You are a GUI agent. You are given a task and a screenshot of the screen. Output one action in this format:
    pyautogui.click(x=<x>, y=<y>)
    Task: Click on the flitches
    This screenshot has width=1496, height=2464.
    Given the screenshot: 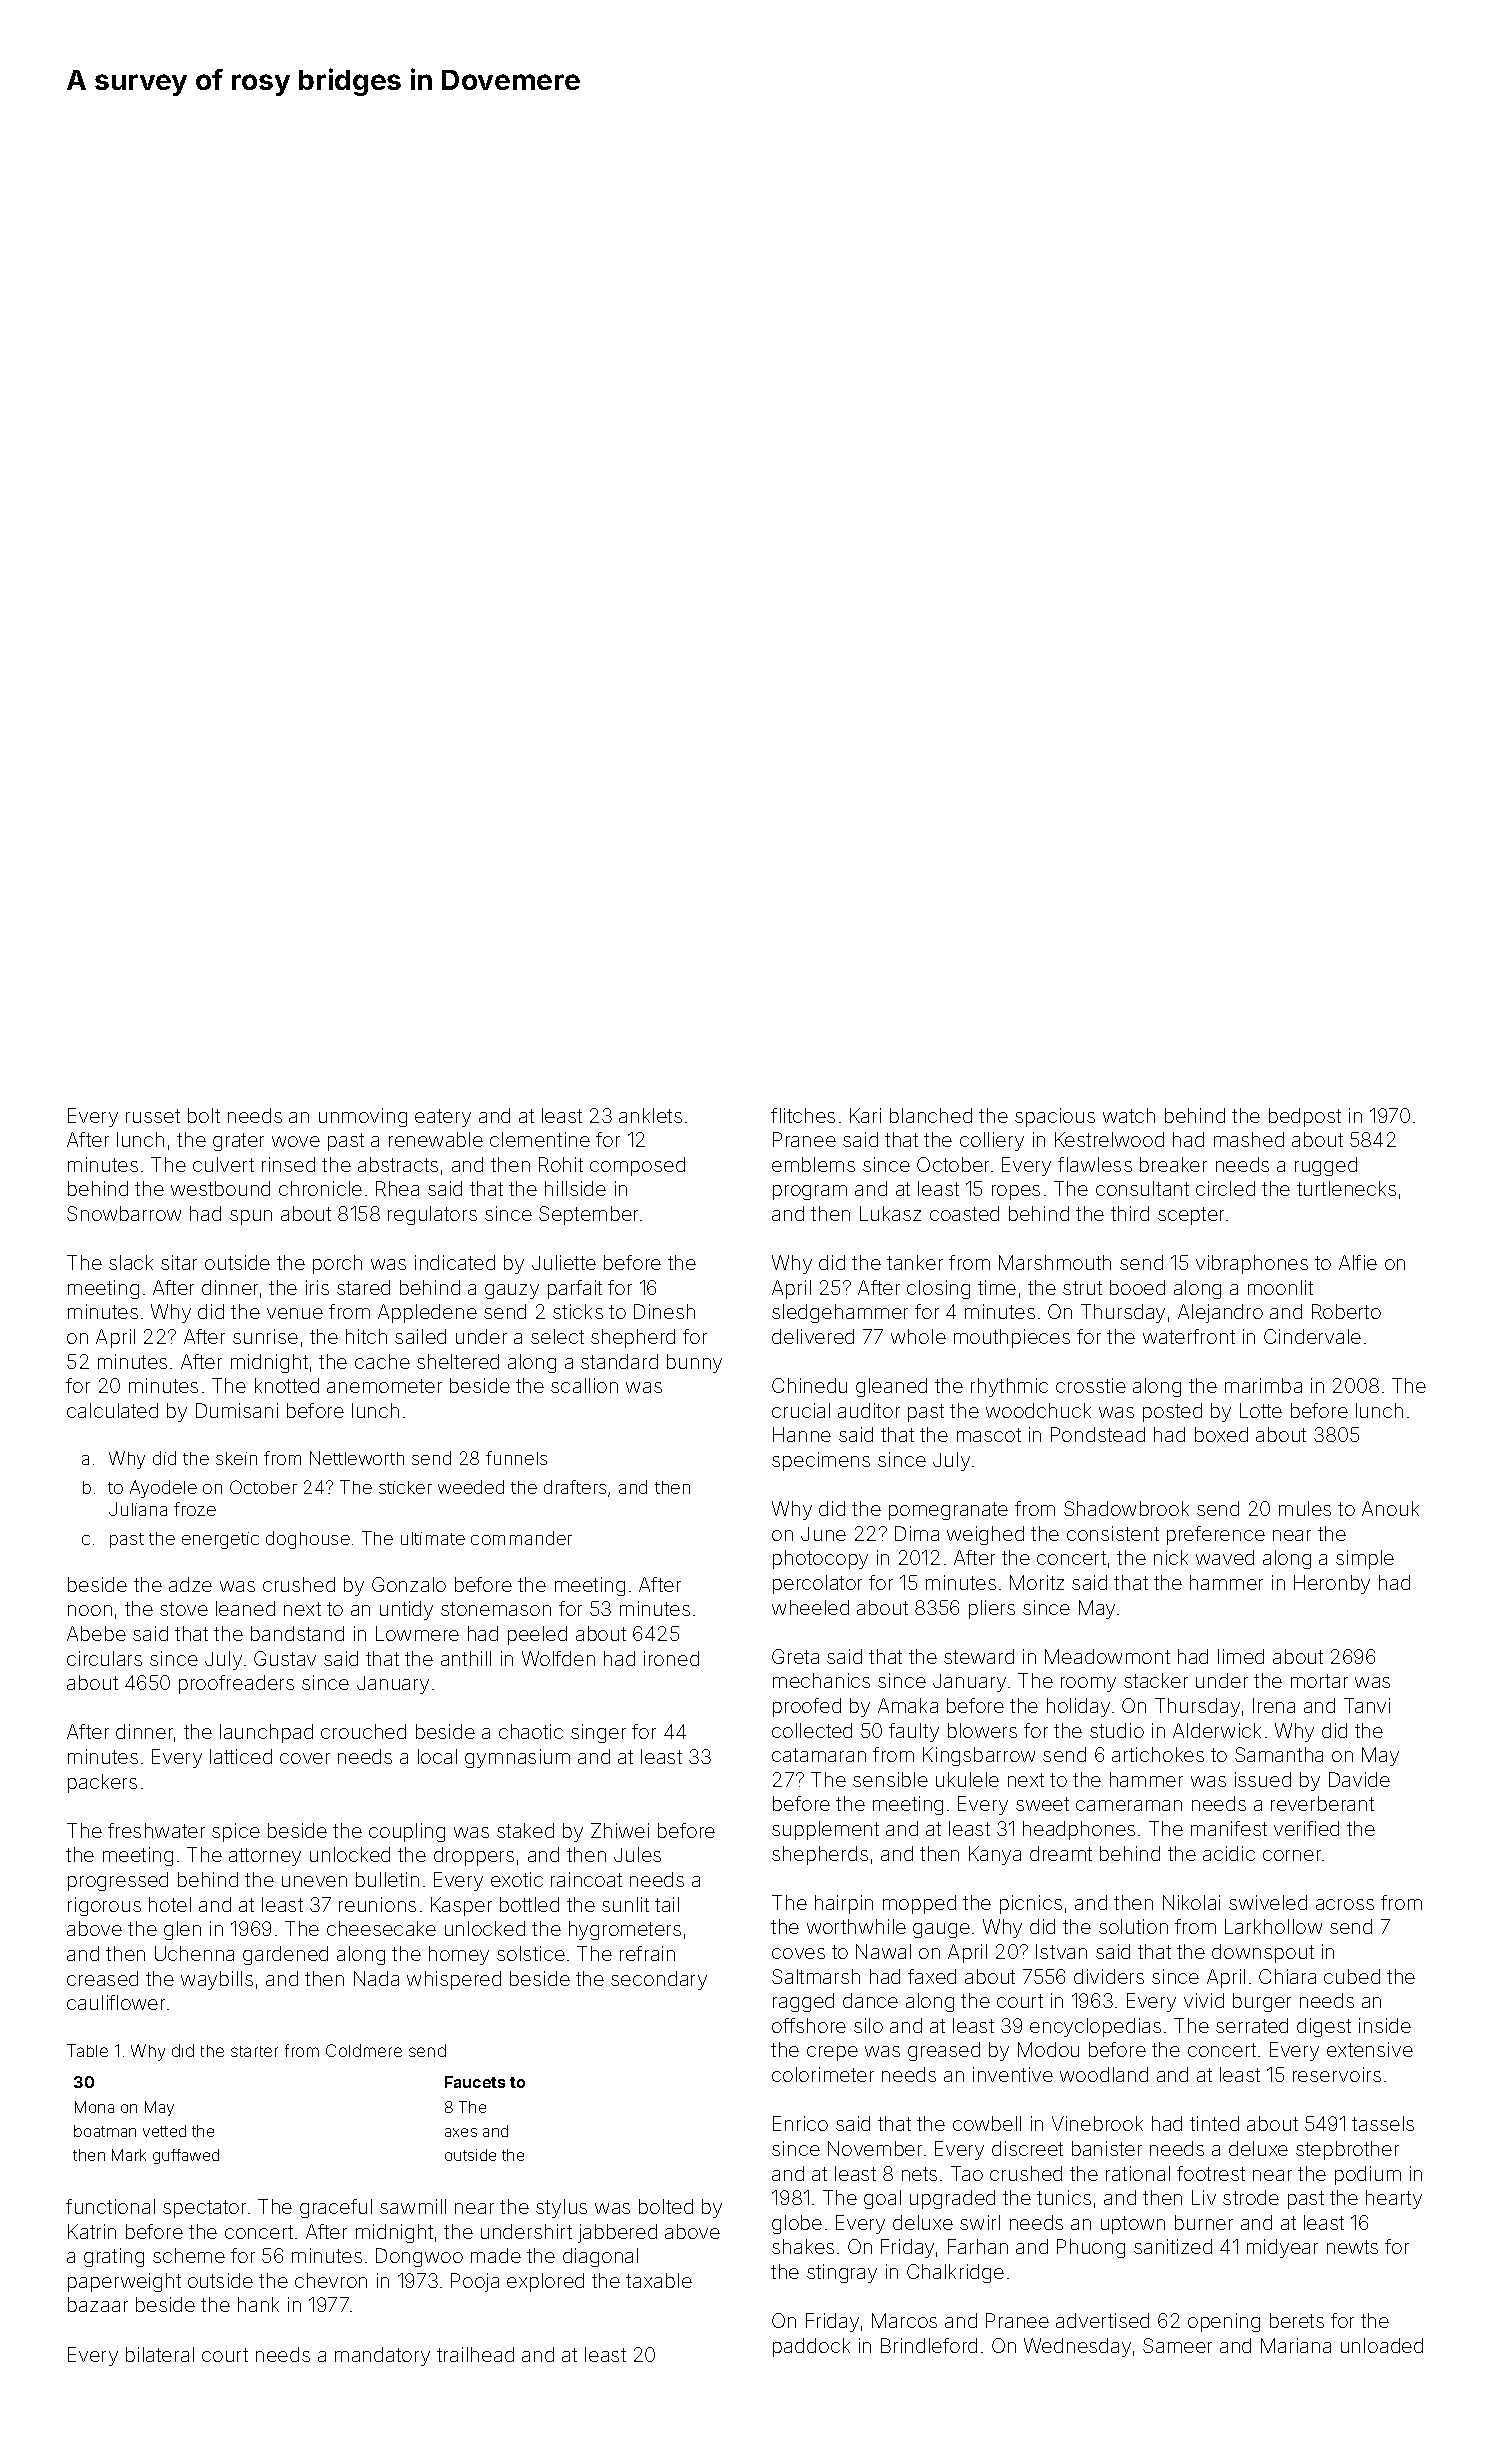 What is the action you would take?
    pyautogui.click(x=803, y=1115)
